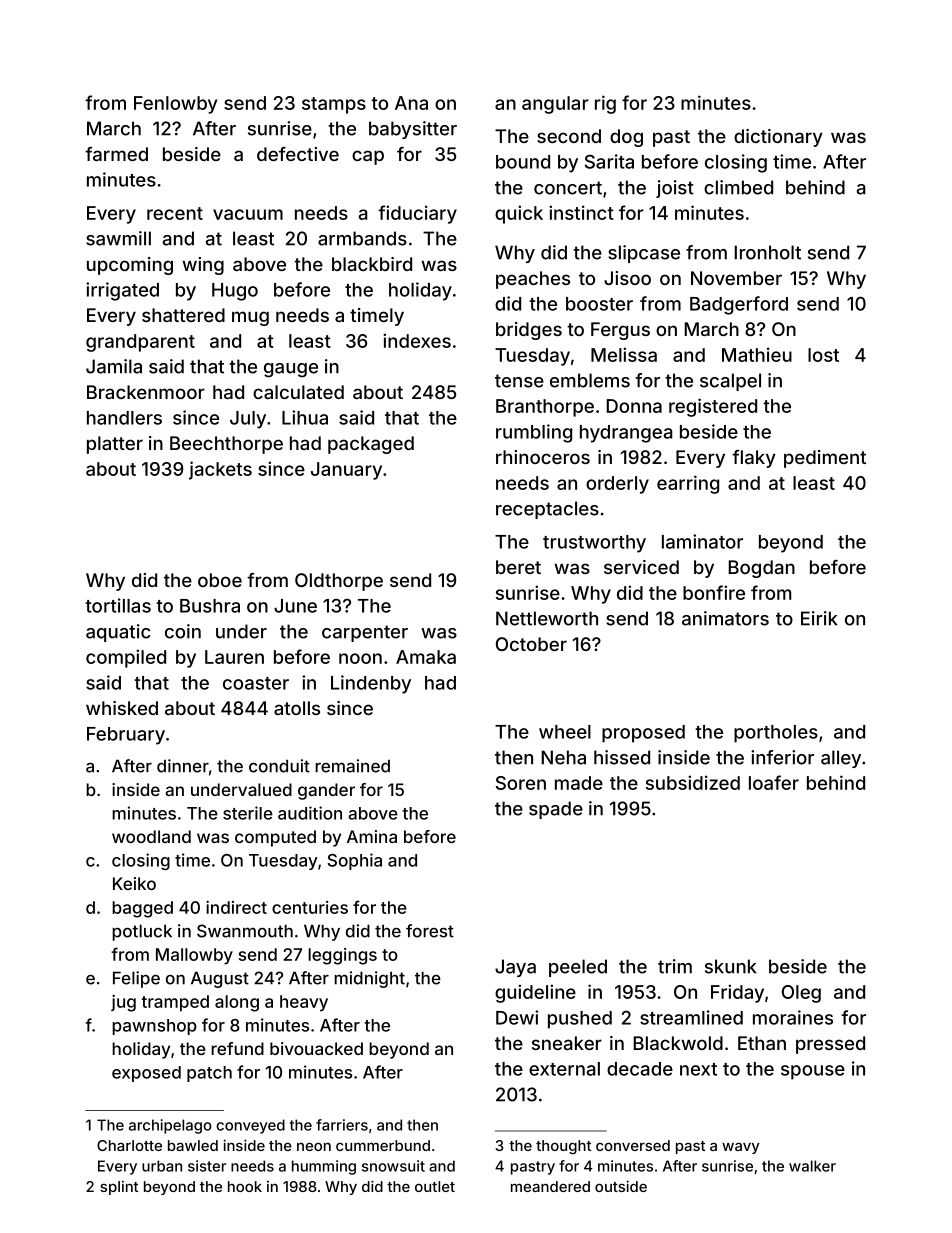 The height and width of the image is (1233, 952). I want to click on whisked, so click(122, 708).
